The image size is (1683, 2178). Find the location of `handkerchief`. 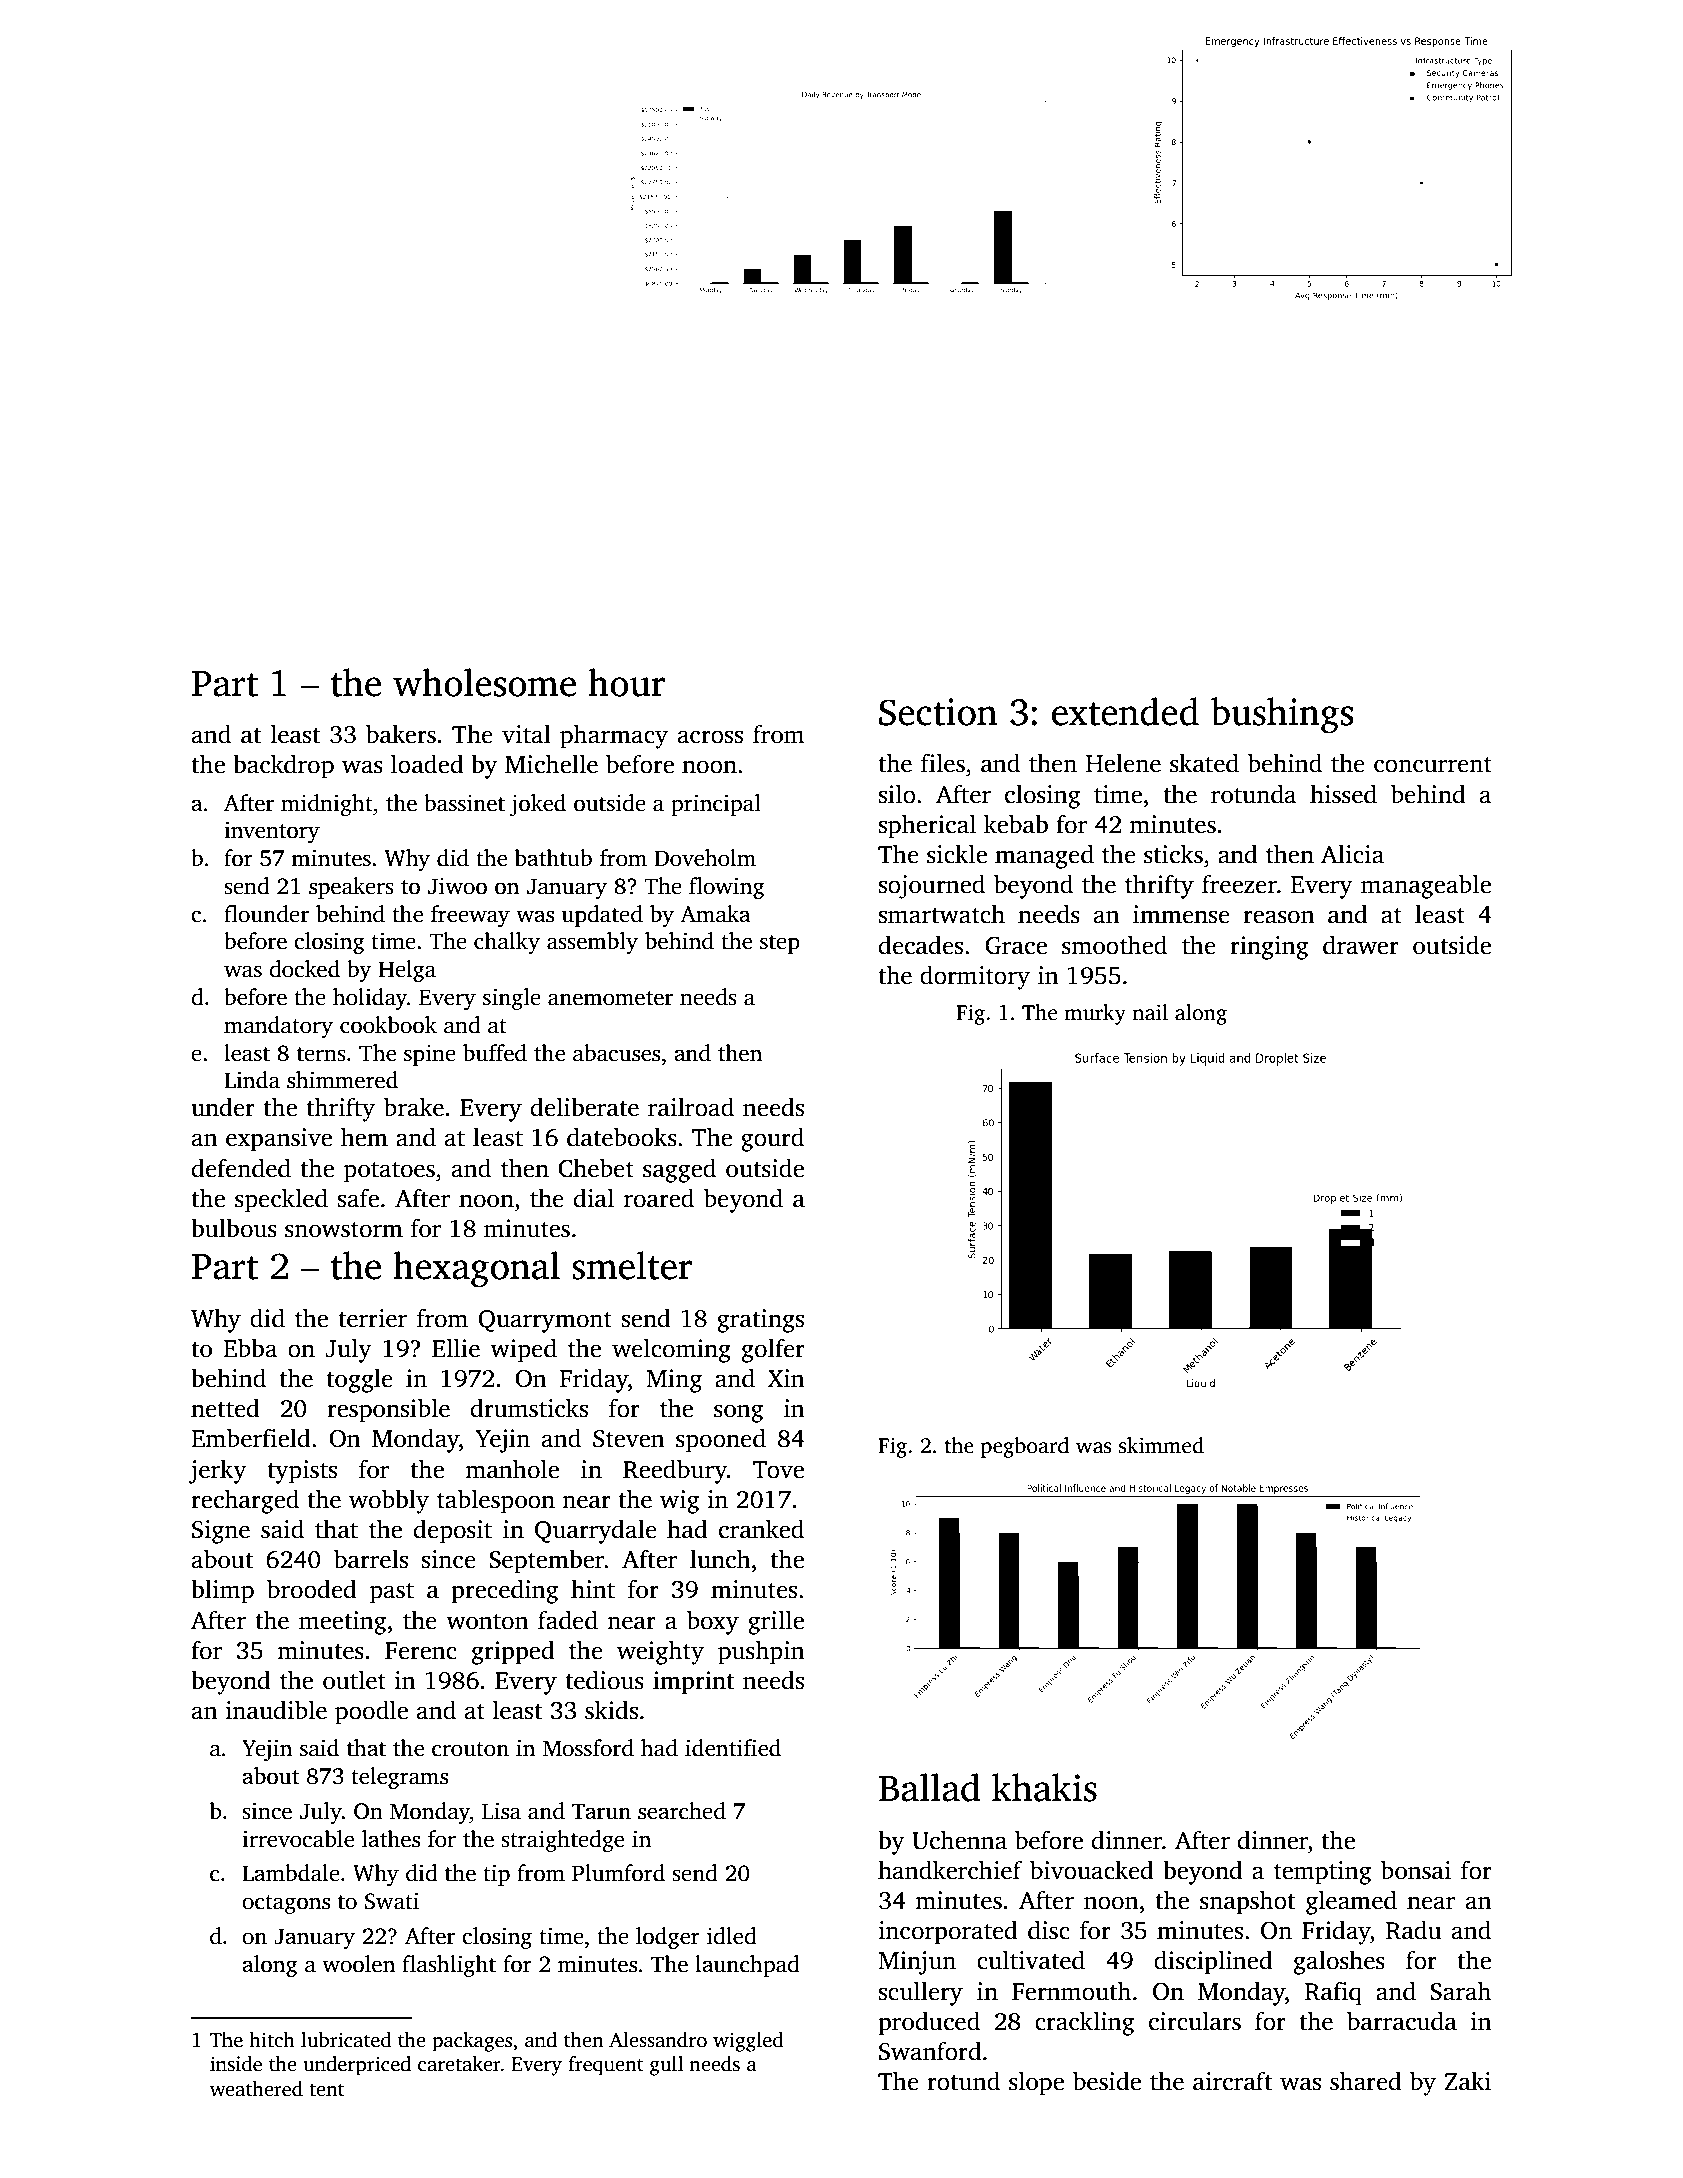

handkerchief is located at coordinates (950, 1870).
